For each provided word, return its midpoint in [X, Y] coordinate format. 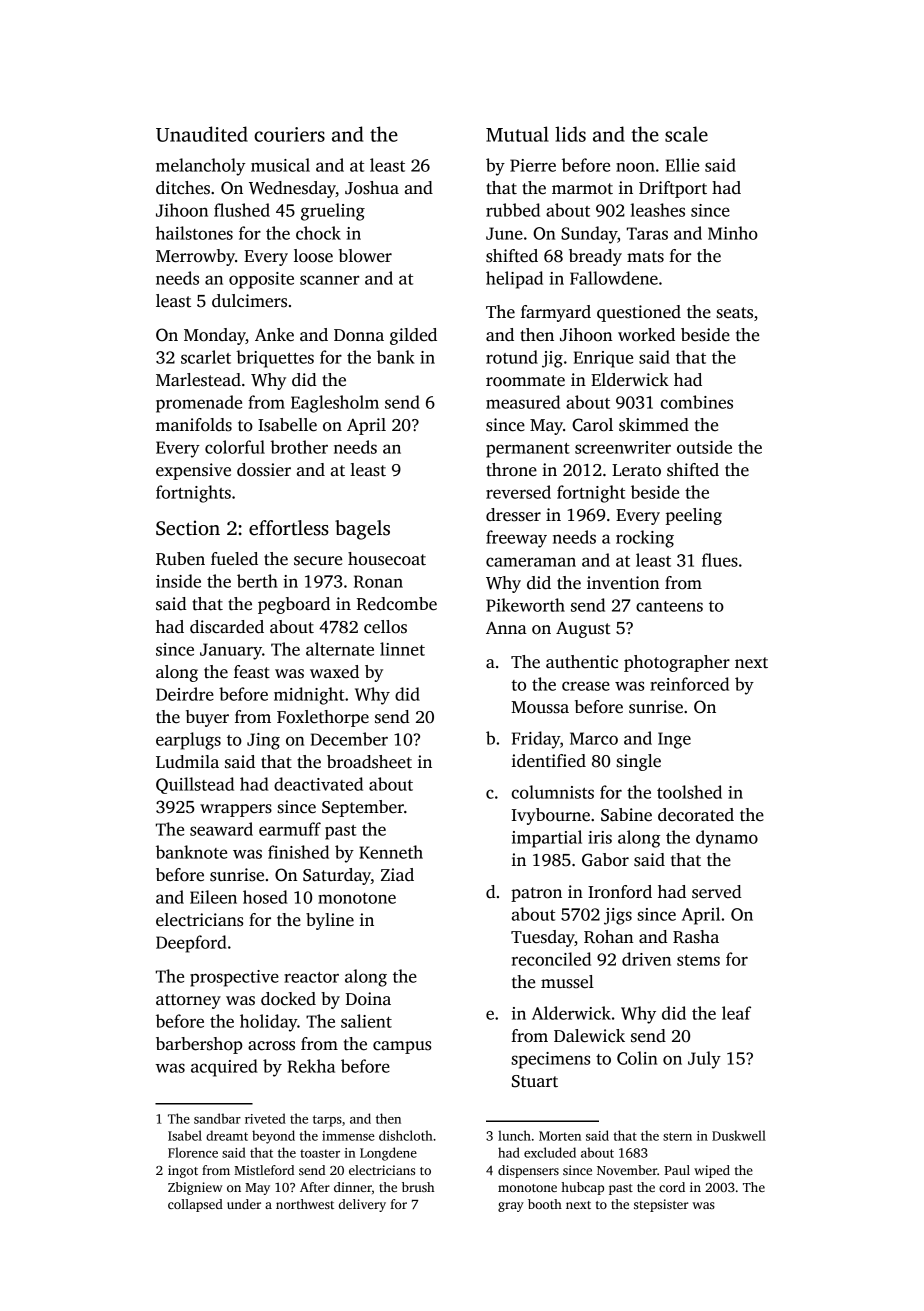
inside [178, 581]
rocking [645, 539]
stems [698, 960]
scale [686, 134]
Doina [368, 999]
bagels [362, 530]
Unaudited [202, 134]
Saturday [337, 876]
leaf [736, 1013]
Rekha [311, 1066]
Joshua [372, 188]
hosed [265, 897]
